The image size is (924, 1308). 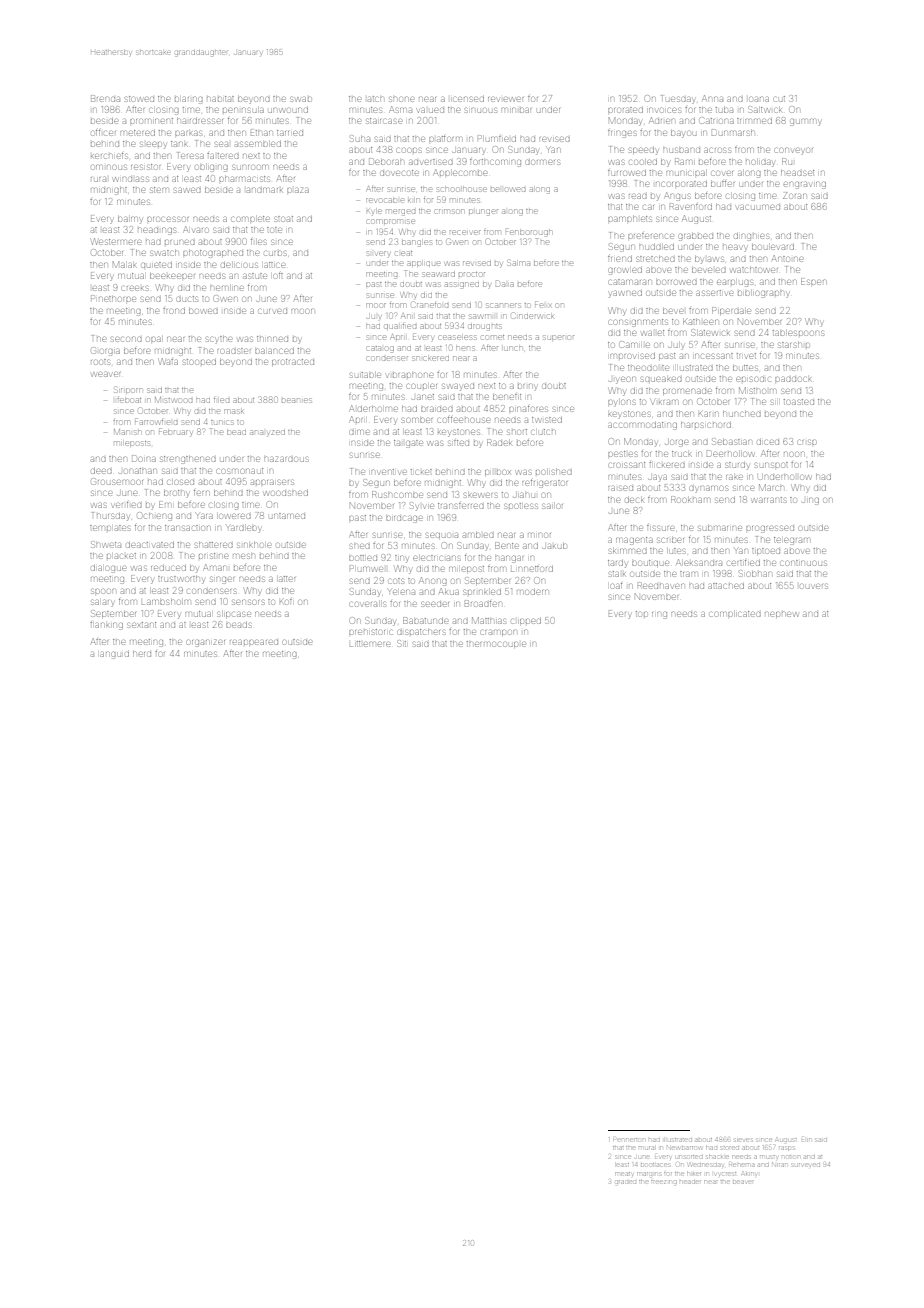 What do you see at coordinates (758, 207) in the page?
I see `vacuumed` at bounding box center [758, 207].
